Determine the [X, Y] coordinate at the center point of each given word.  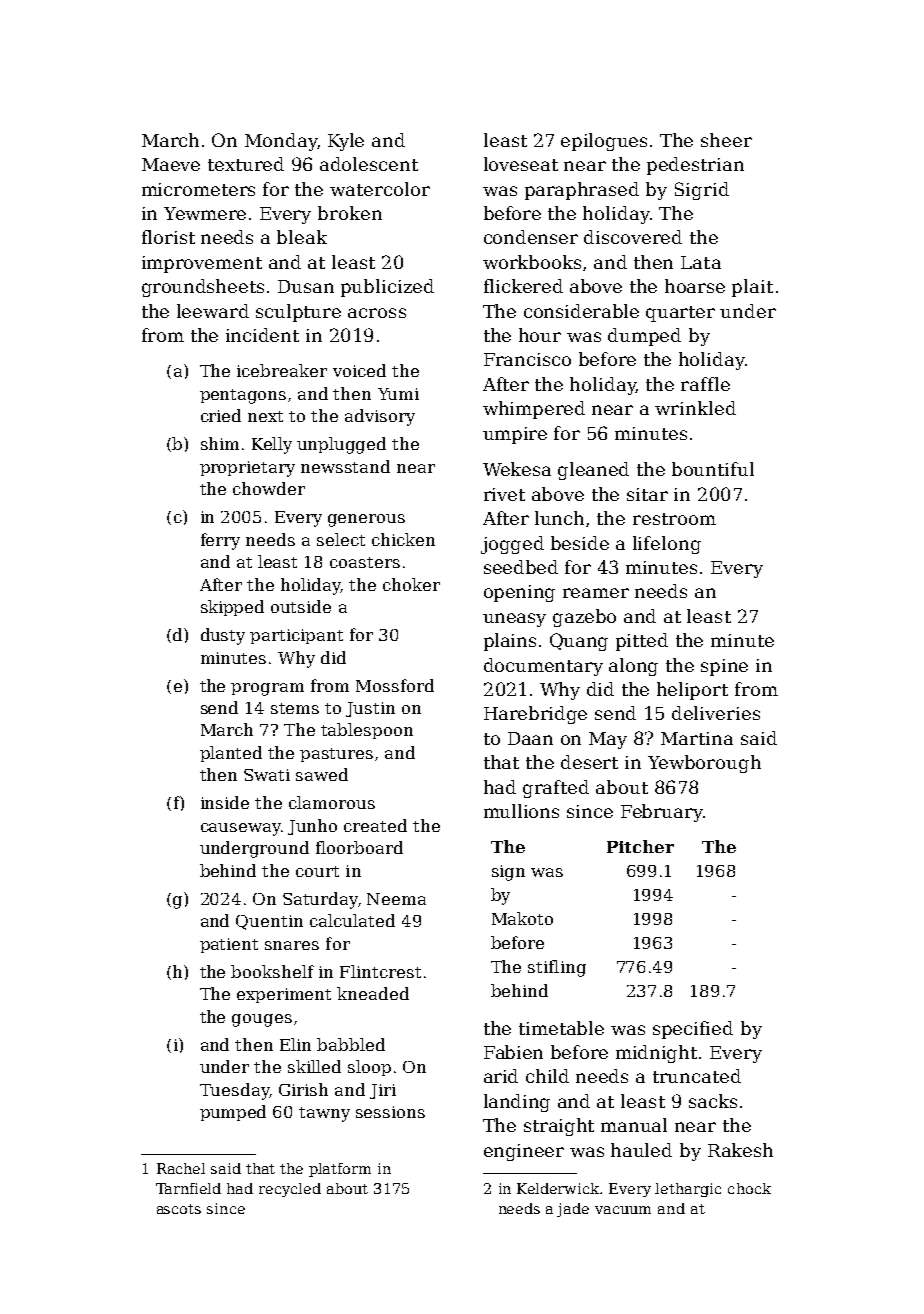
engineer [524, 1152]
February [662, 813]
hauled [641, 1150]
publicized [387, 288]
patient [229, 945]
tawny [324, 1114]
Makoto [522, 918]
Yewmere [205, 213]
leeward [213, 311]
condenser [531, 237]
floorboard [359, 847]
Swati [267, 775]
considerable [581, 311]
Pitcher [640, 846]
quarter [680, 314]
